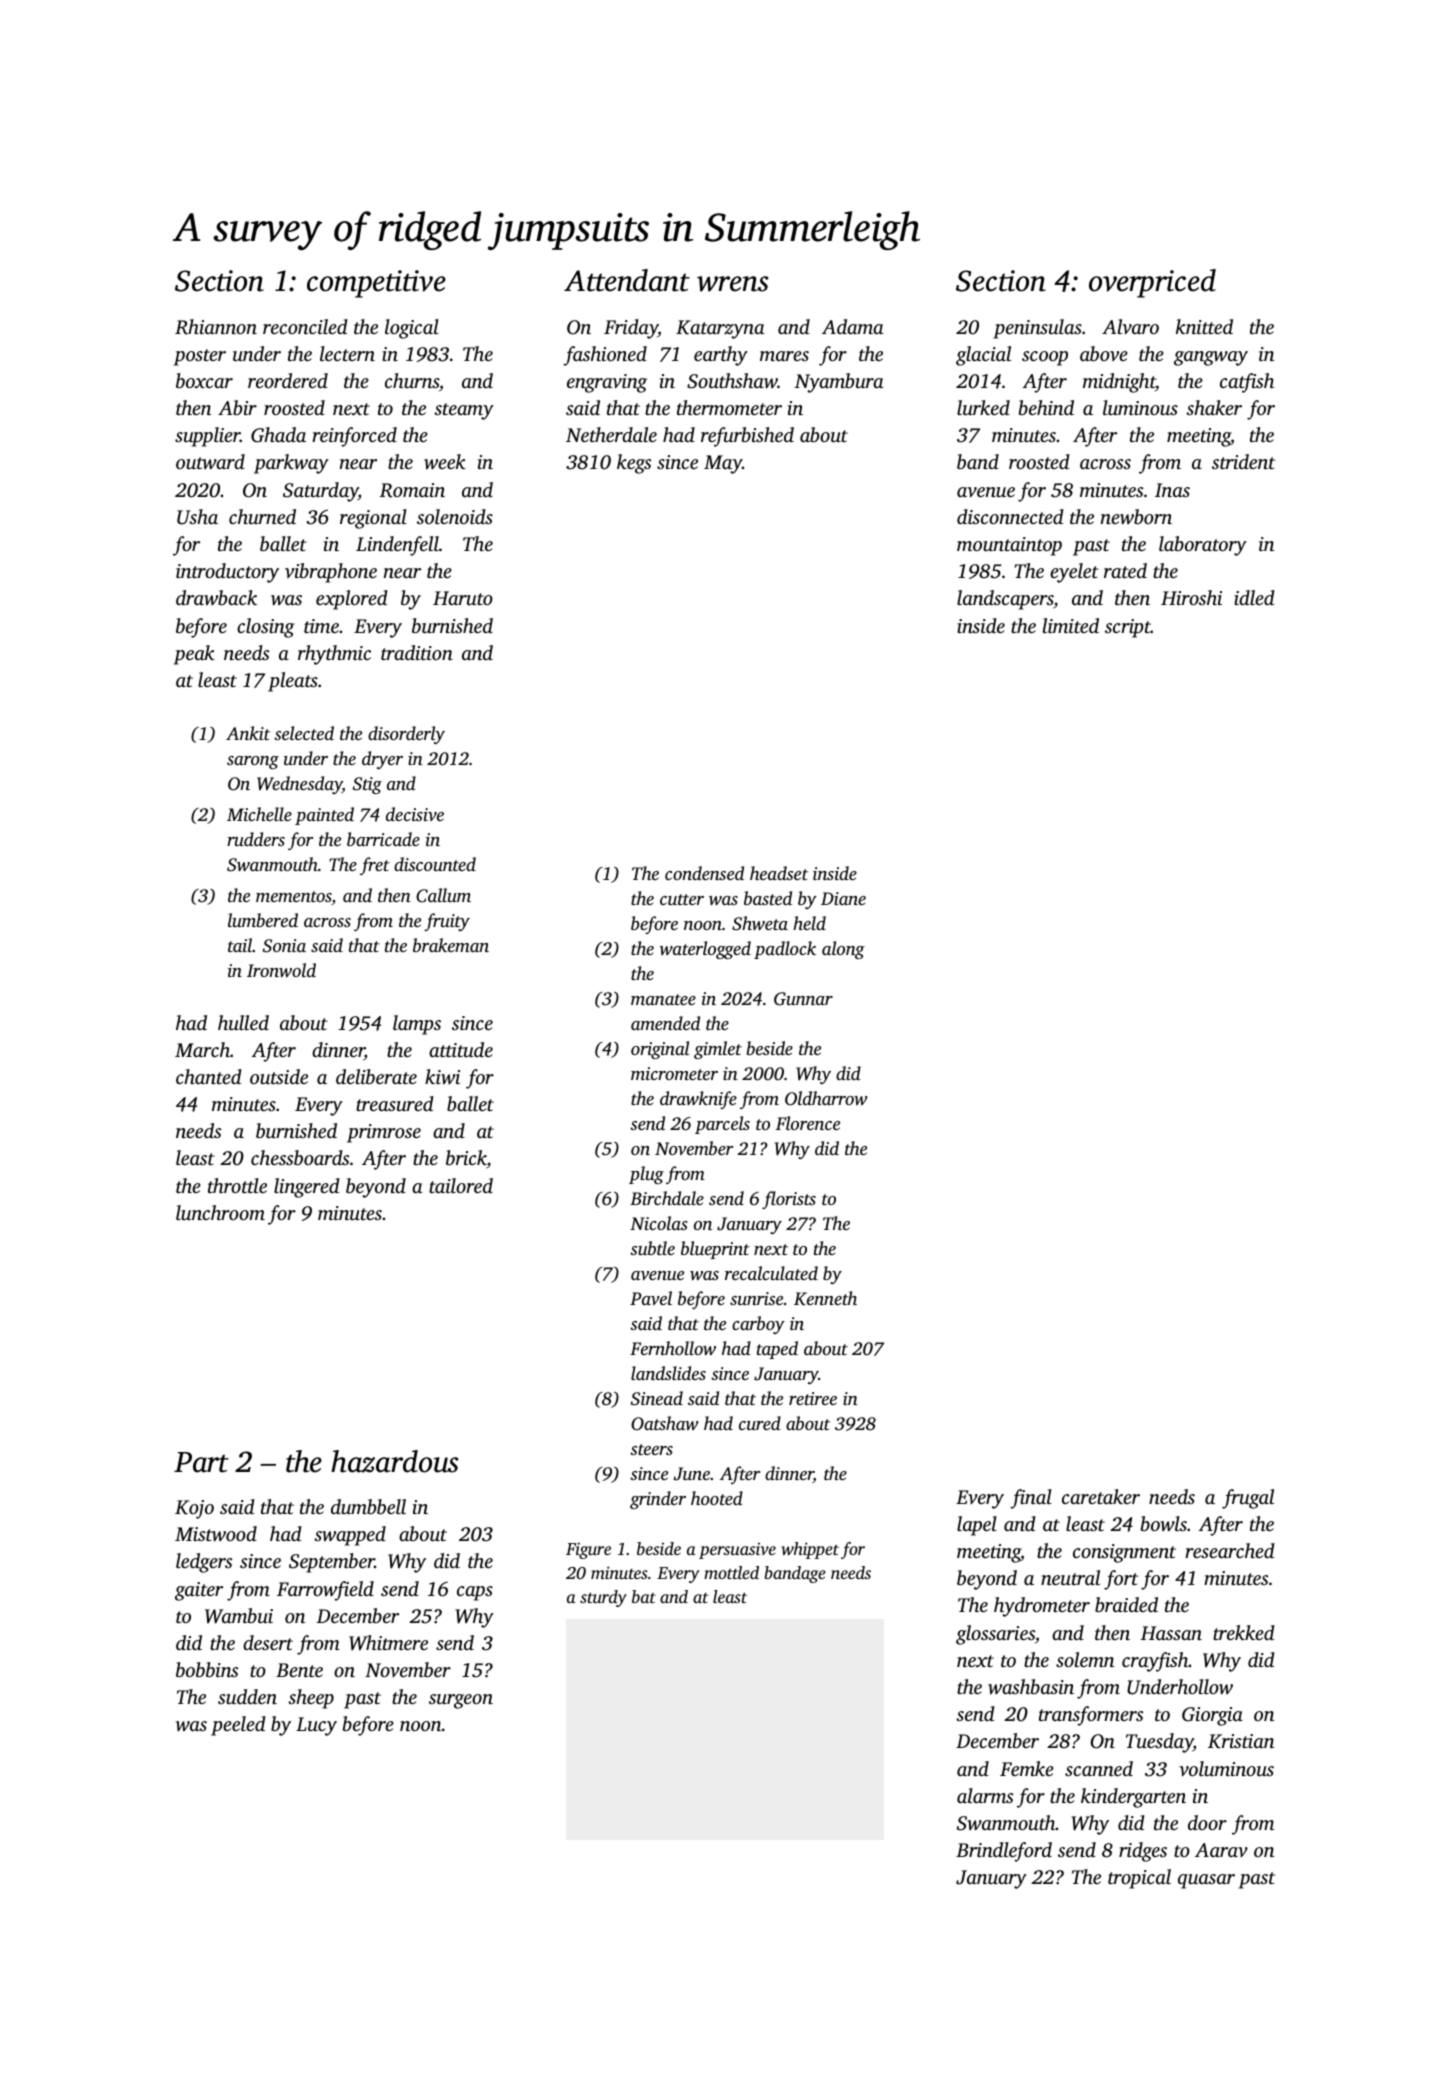 This page has width=1450, height=2100. I want to click on knitted, so click(1204, 326).
